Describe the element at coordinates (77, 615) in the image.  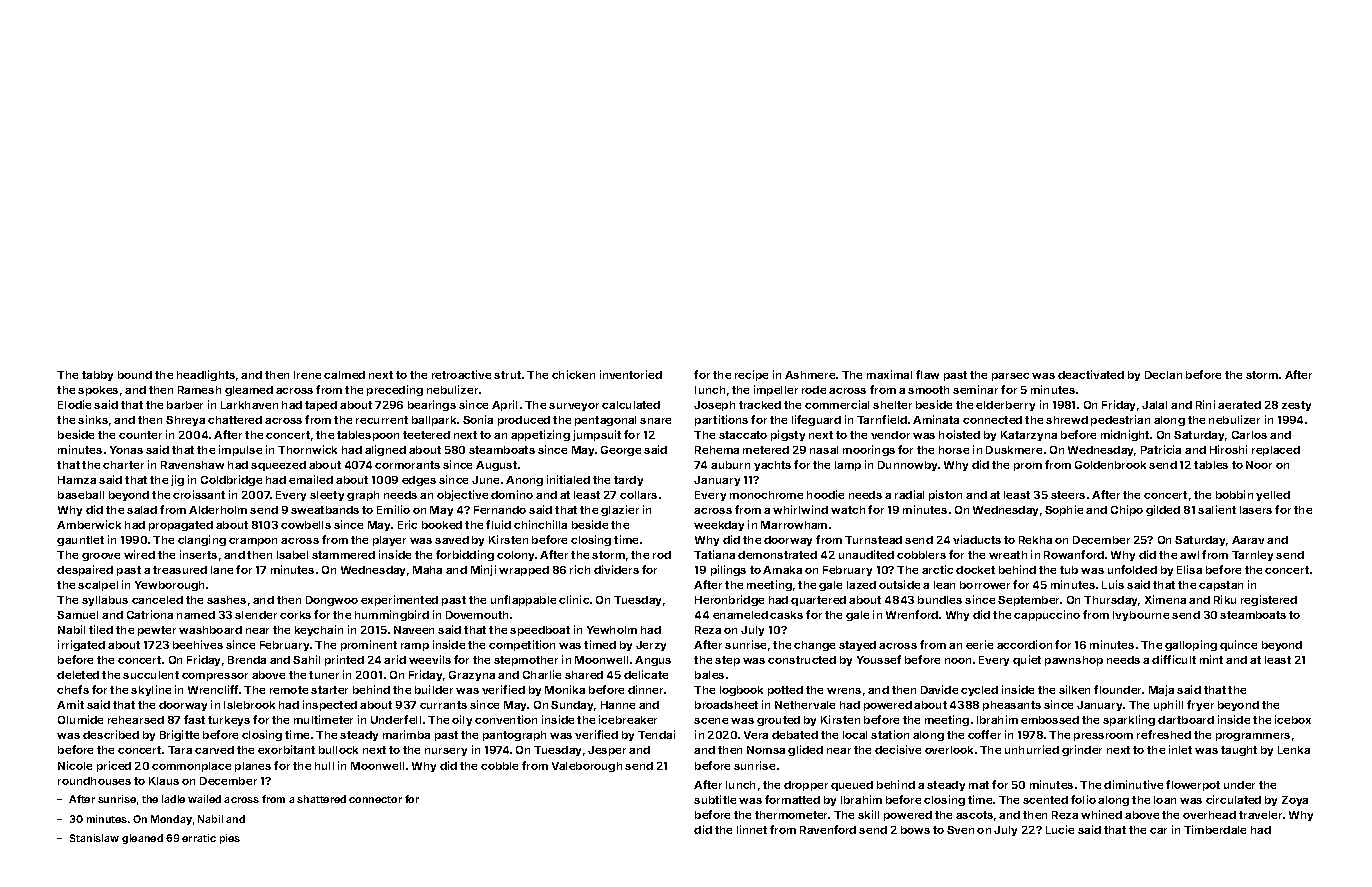
I see `Samuel` at that location.
